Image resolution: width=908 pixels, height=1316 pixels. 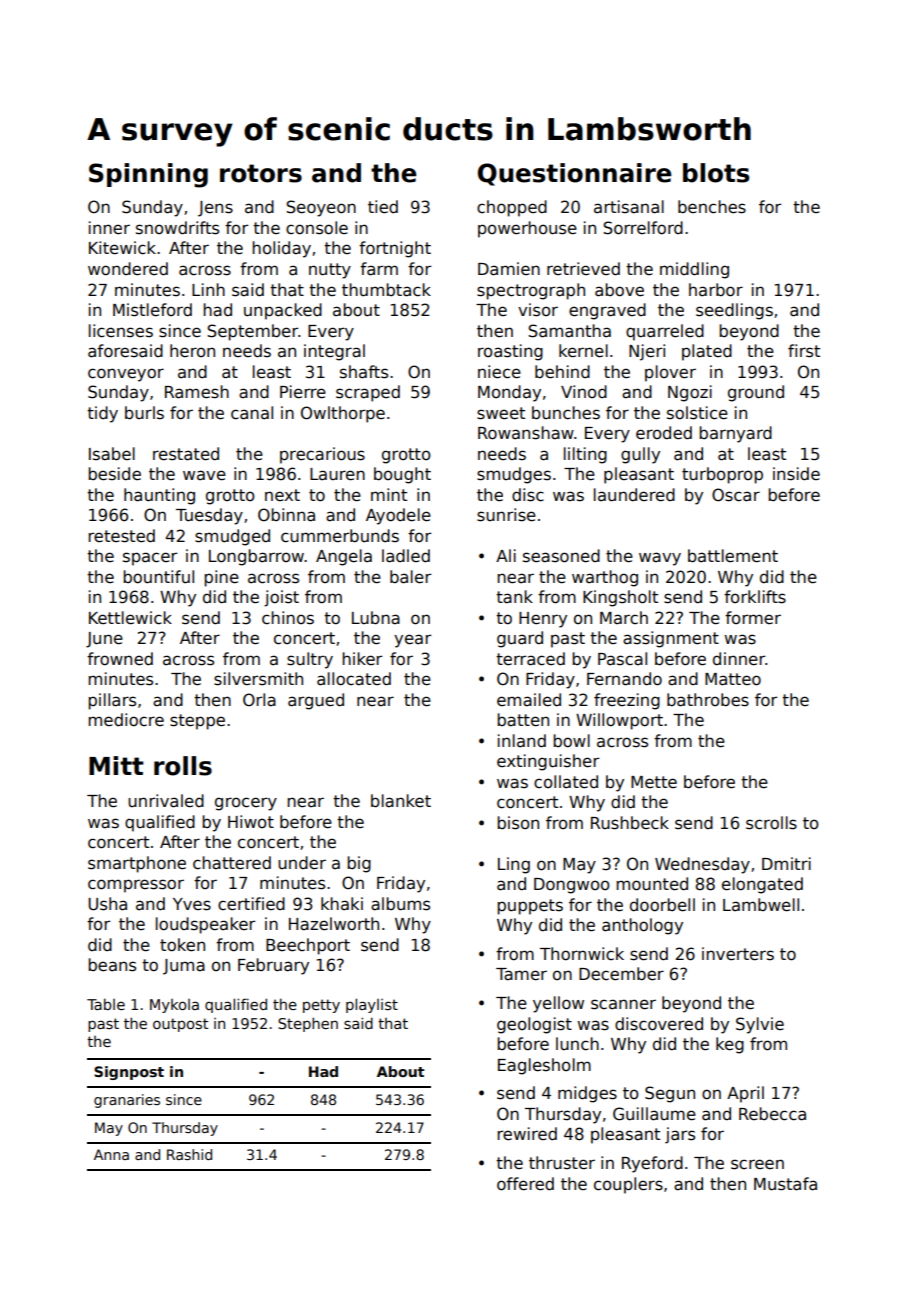 I want to click on Jens, so click(x=215, y=209).
